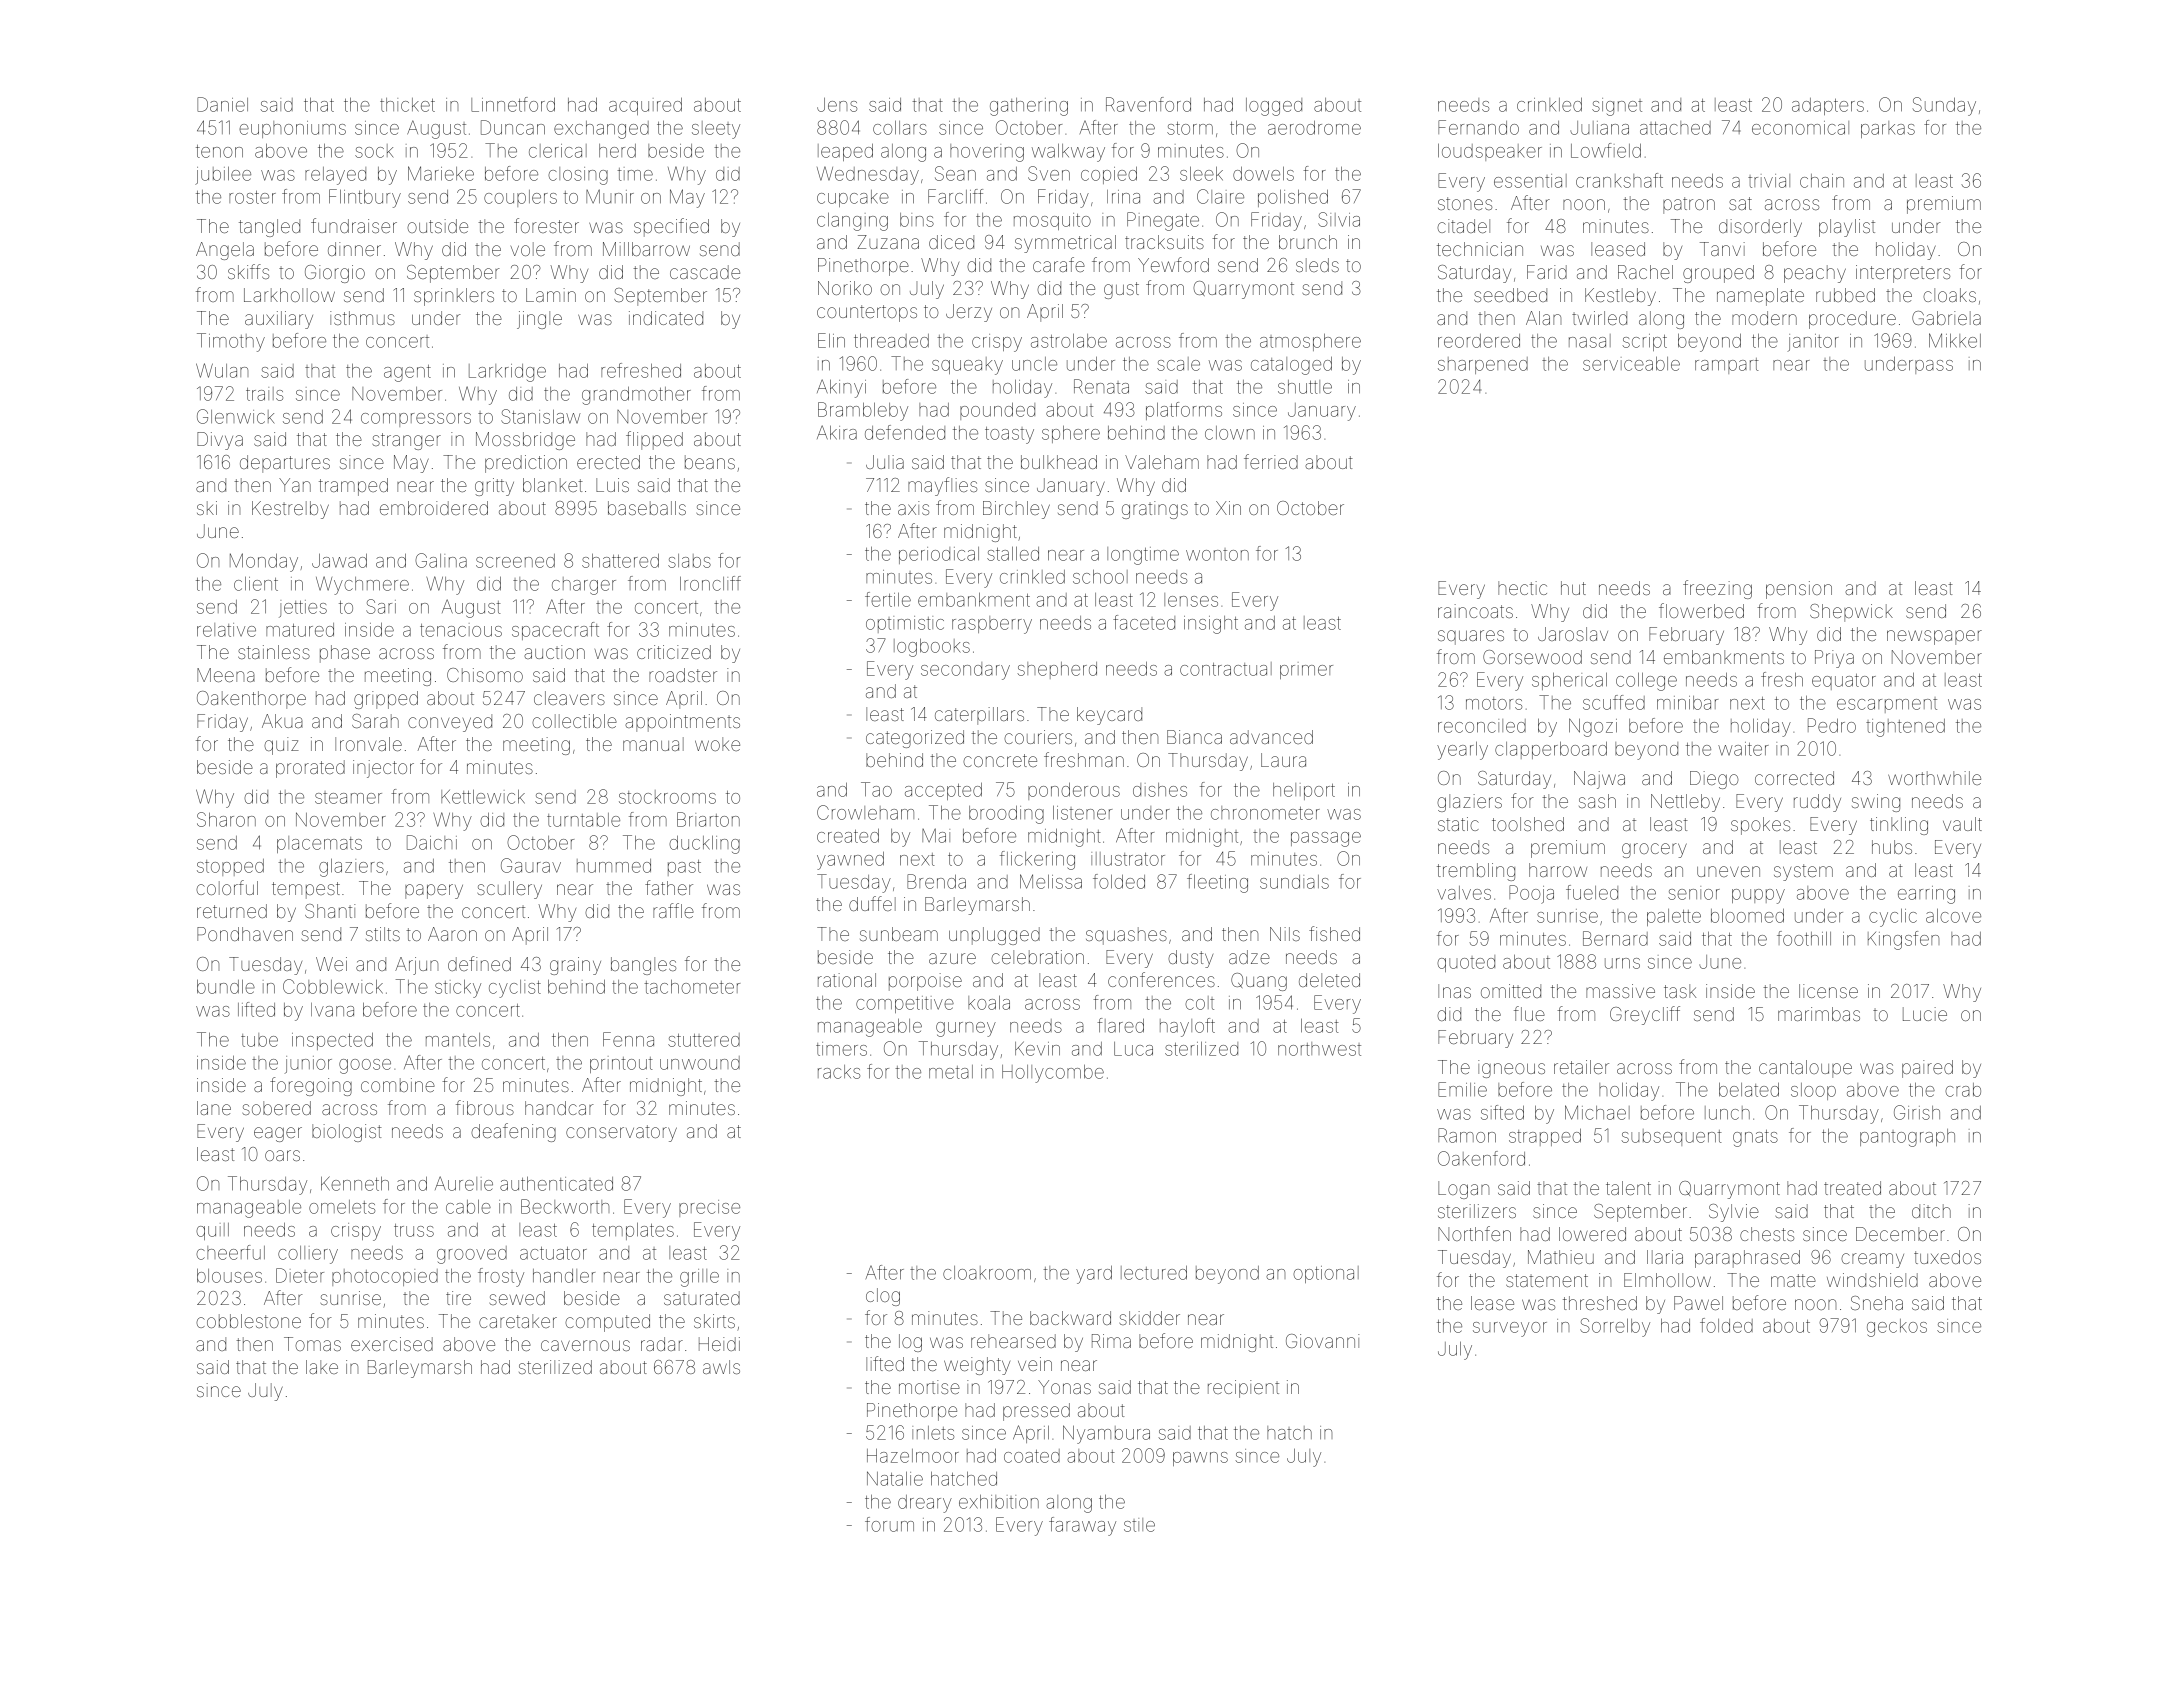 This document has width=2178, height=1683. Describe the element at coordinates (225, 251) in the document. I see `Angela` at that location.
